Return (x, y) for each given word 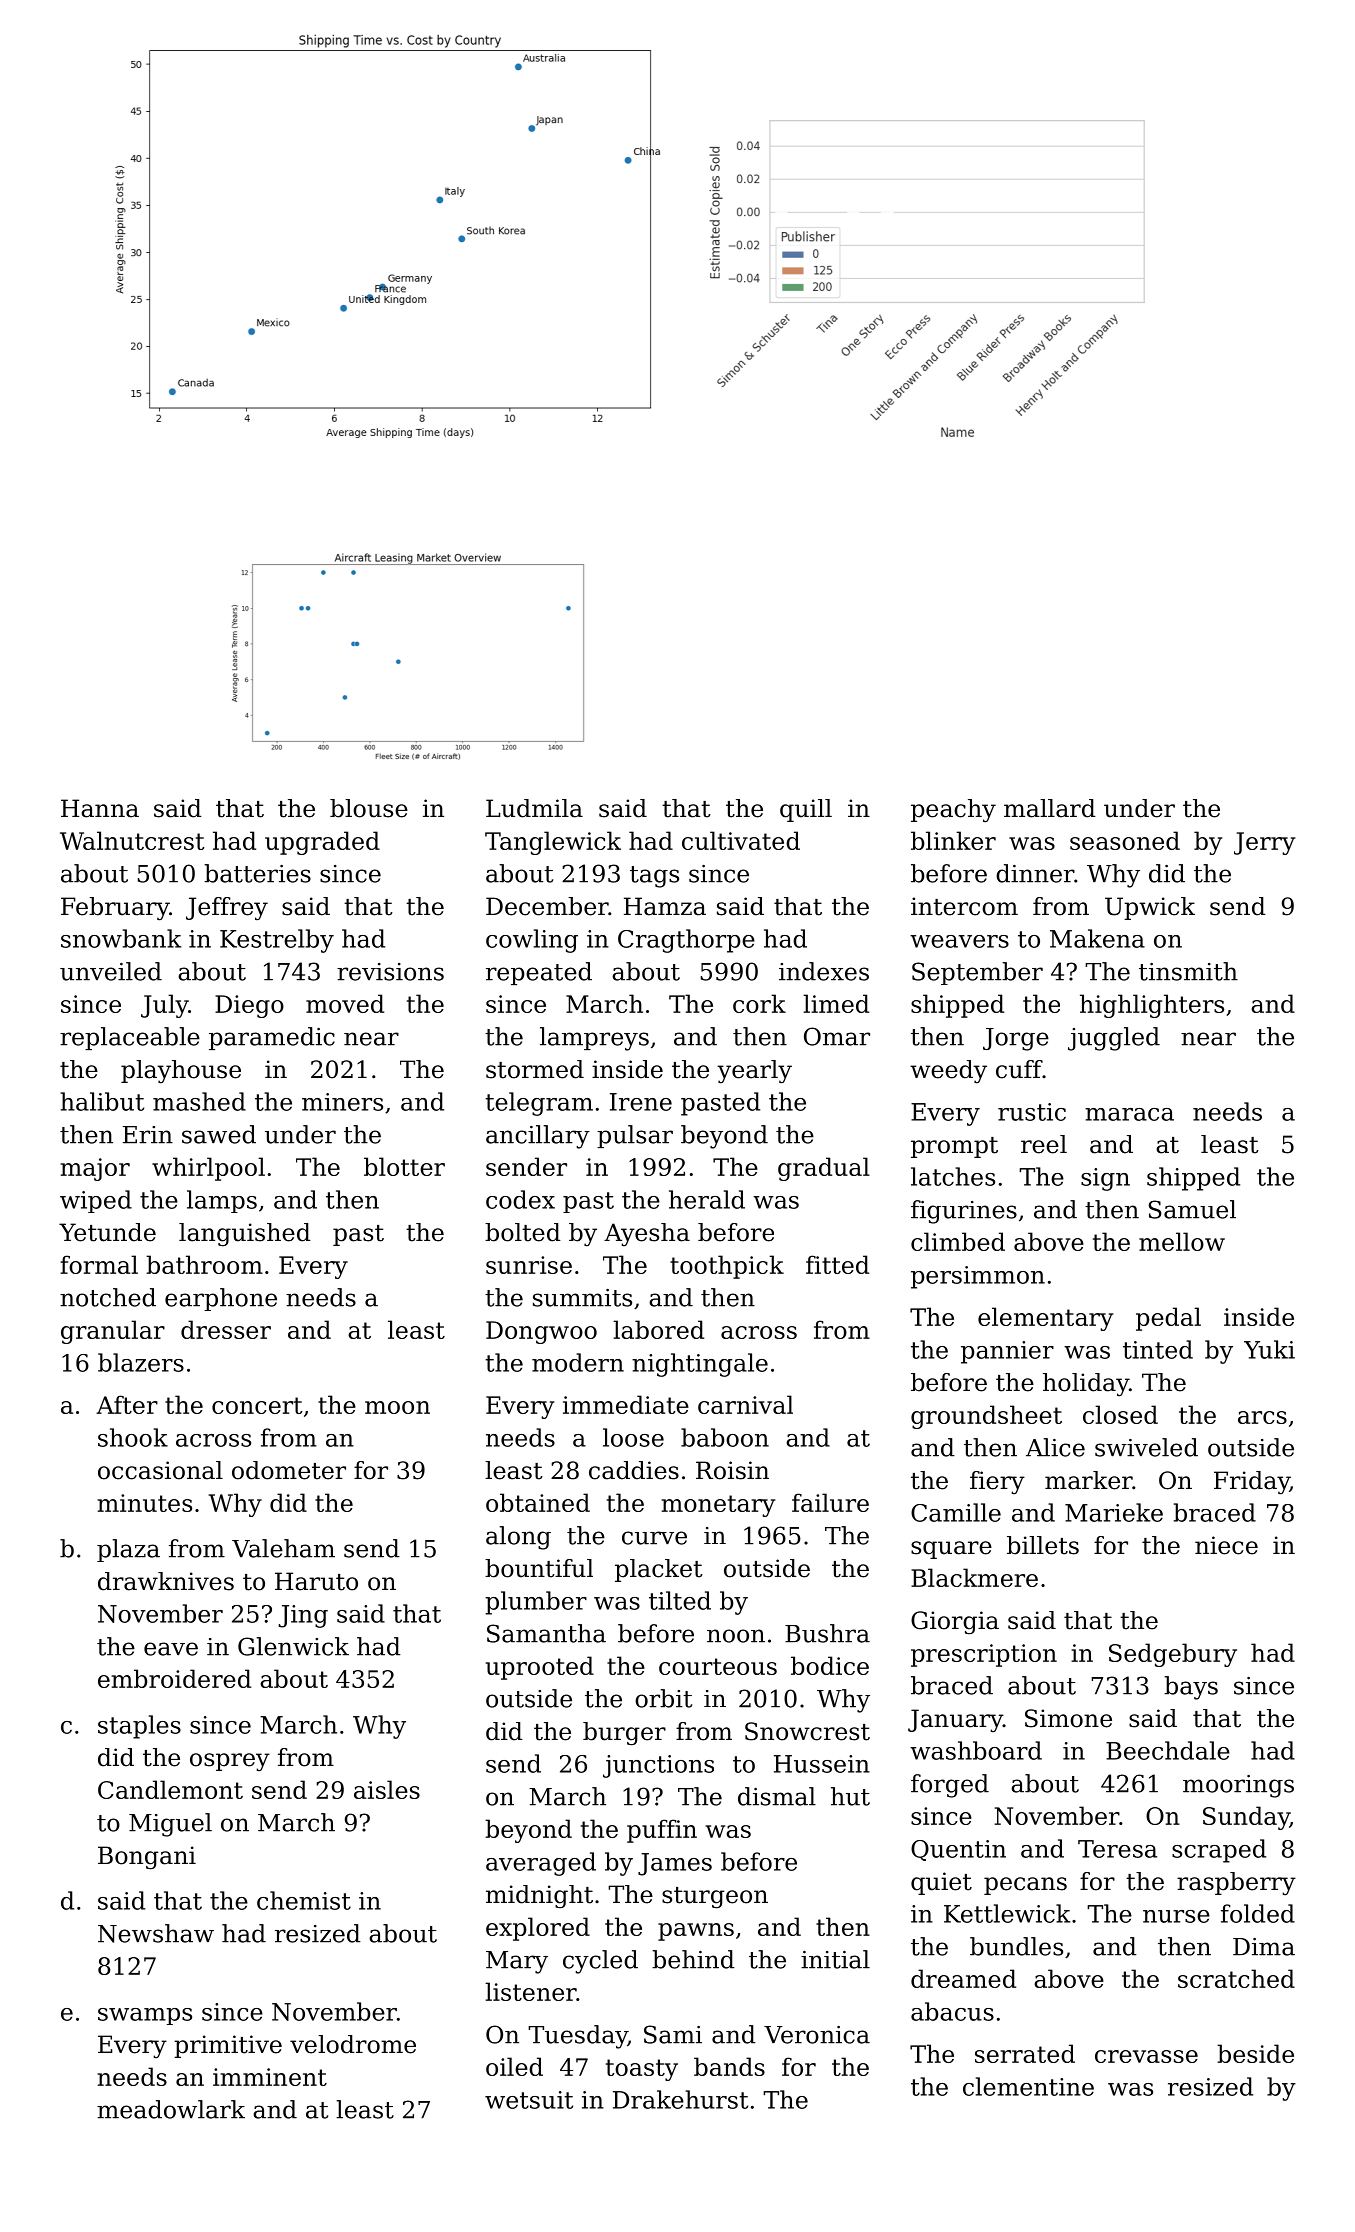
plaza (128, 1550)
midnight (539, 1897)
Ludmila (534, 808)
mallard (1050, 808)
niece (1226, 1545)
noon (736, 1636)
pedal (1168, 1319)
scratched (1236, 1978)
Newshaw (156, 1933)
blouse (369, 808)
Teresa (1117, 1849)
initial (835, 1959)
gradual (824, 1169)
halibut (102, 1101)
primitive (228, 2046)
